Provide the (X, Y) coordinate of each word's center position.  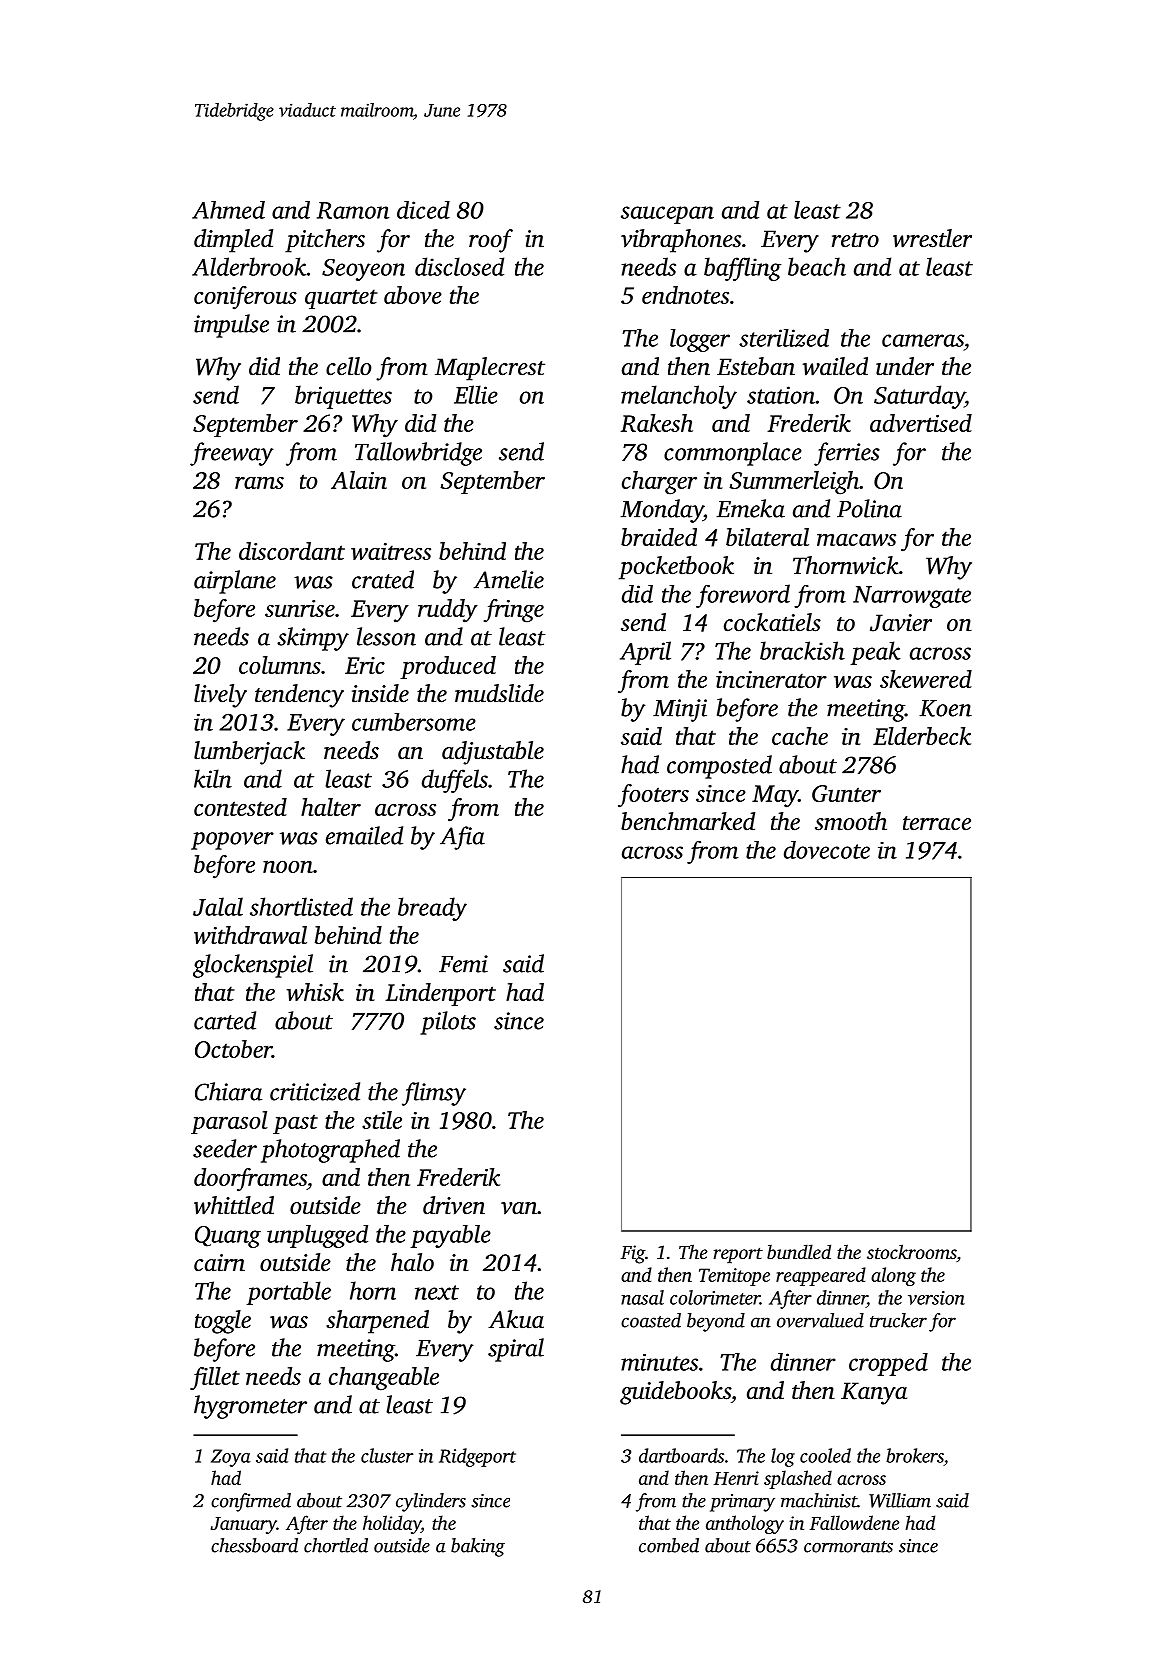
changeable (384, 1379)
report (738, 1255)
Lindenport (440, 994)
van (519, 1208)
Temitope (734, 1277)
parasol (229, 1122)
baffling (742, 269)
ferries (847, 454)
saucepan (667, 215)
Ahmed (228, 210)
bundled (799, 1251)
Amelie (509, 579)
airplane (235, 582)
